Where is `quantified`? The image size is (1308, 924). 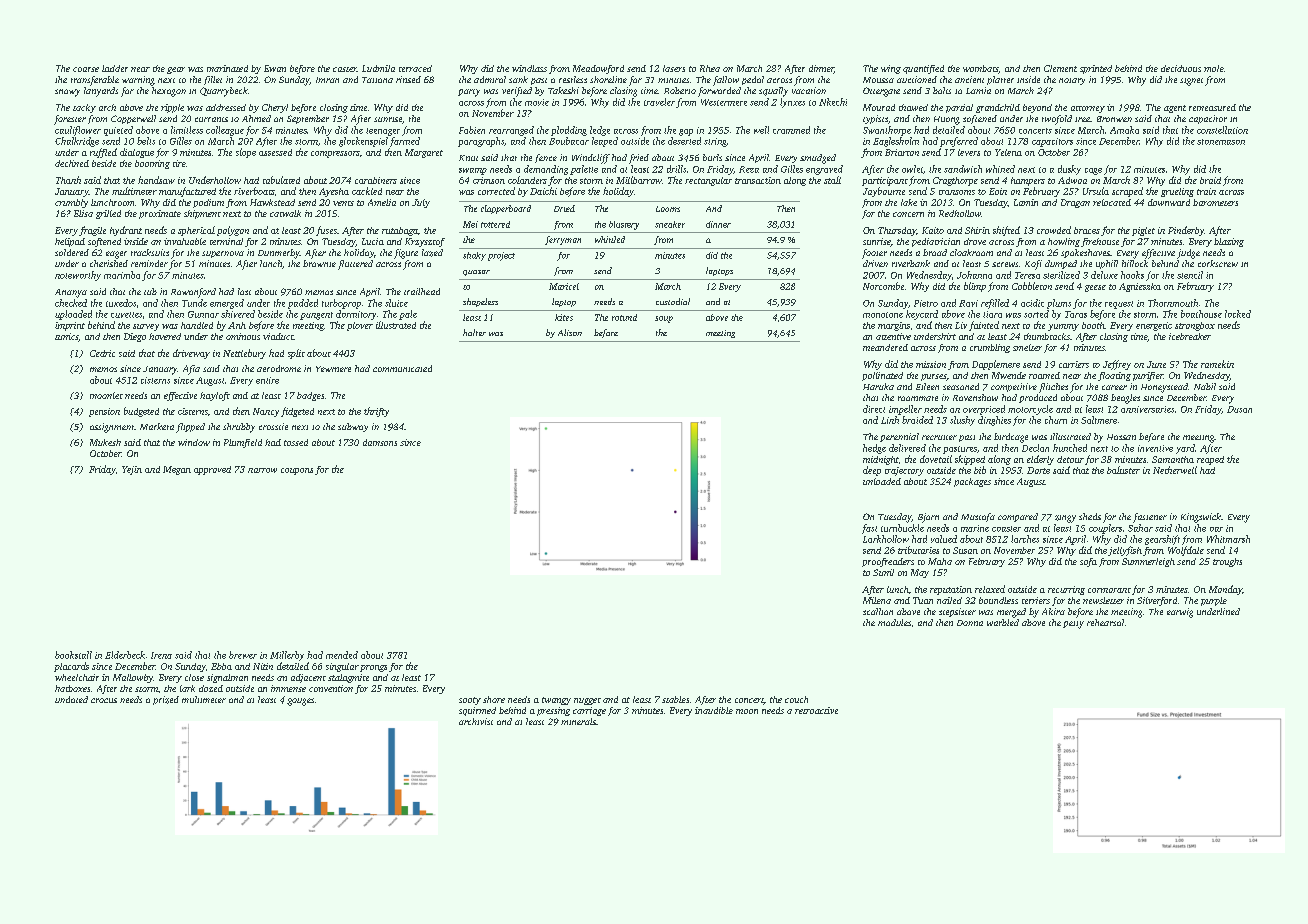 quantified is located at coordinates (923, 69).
